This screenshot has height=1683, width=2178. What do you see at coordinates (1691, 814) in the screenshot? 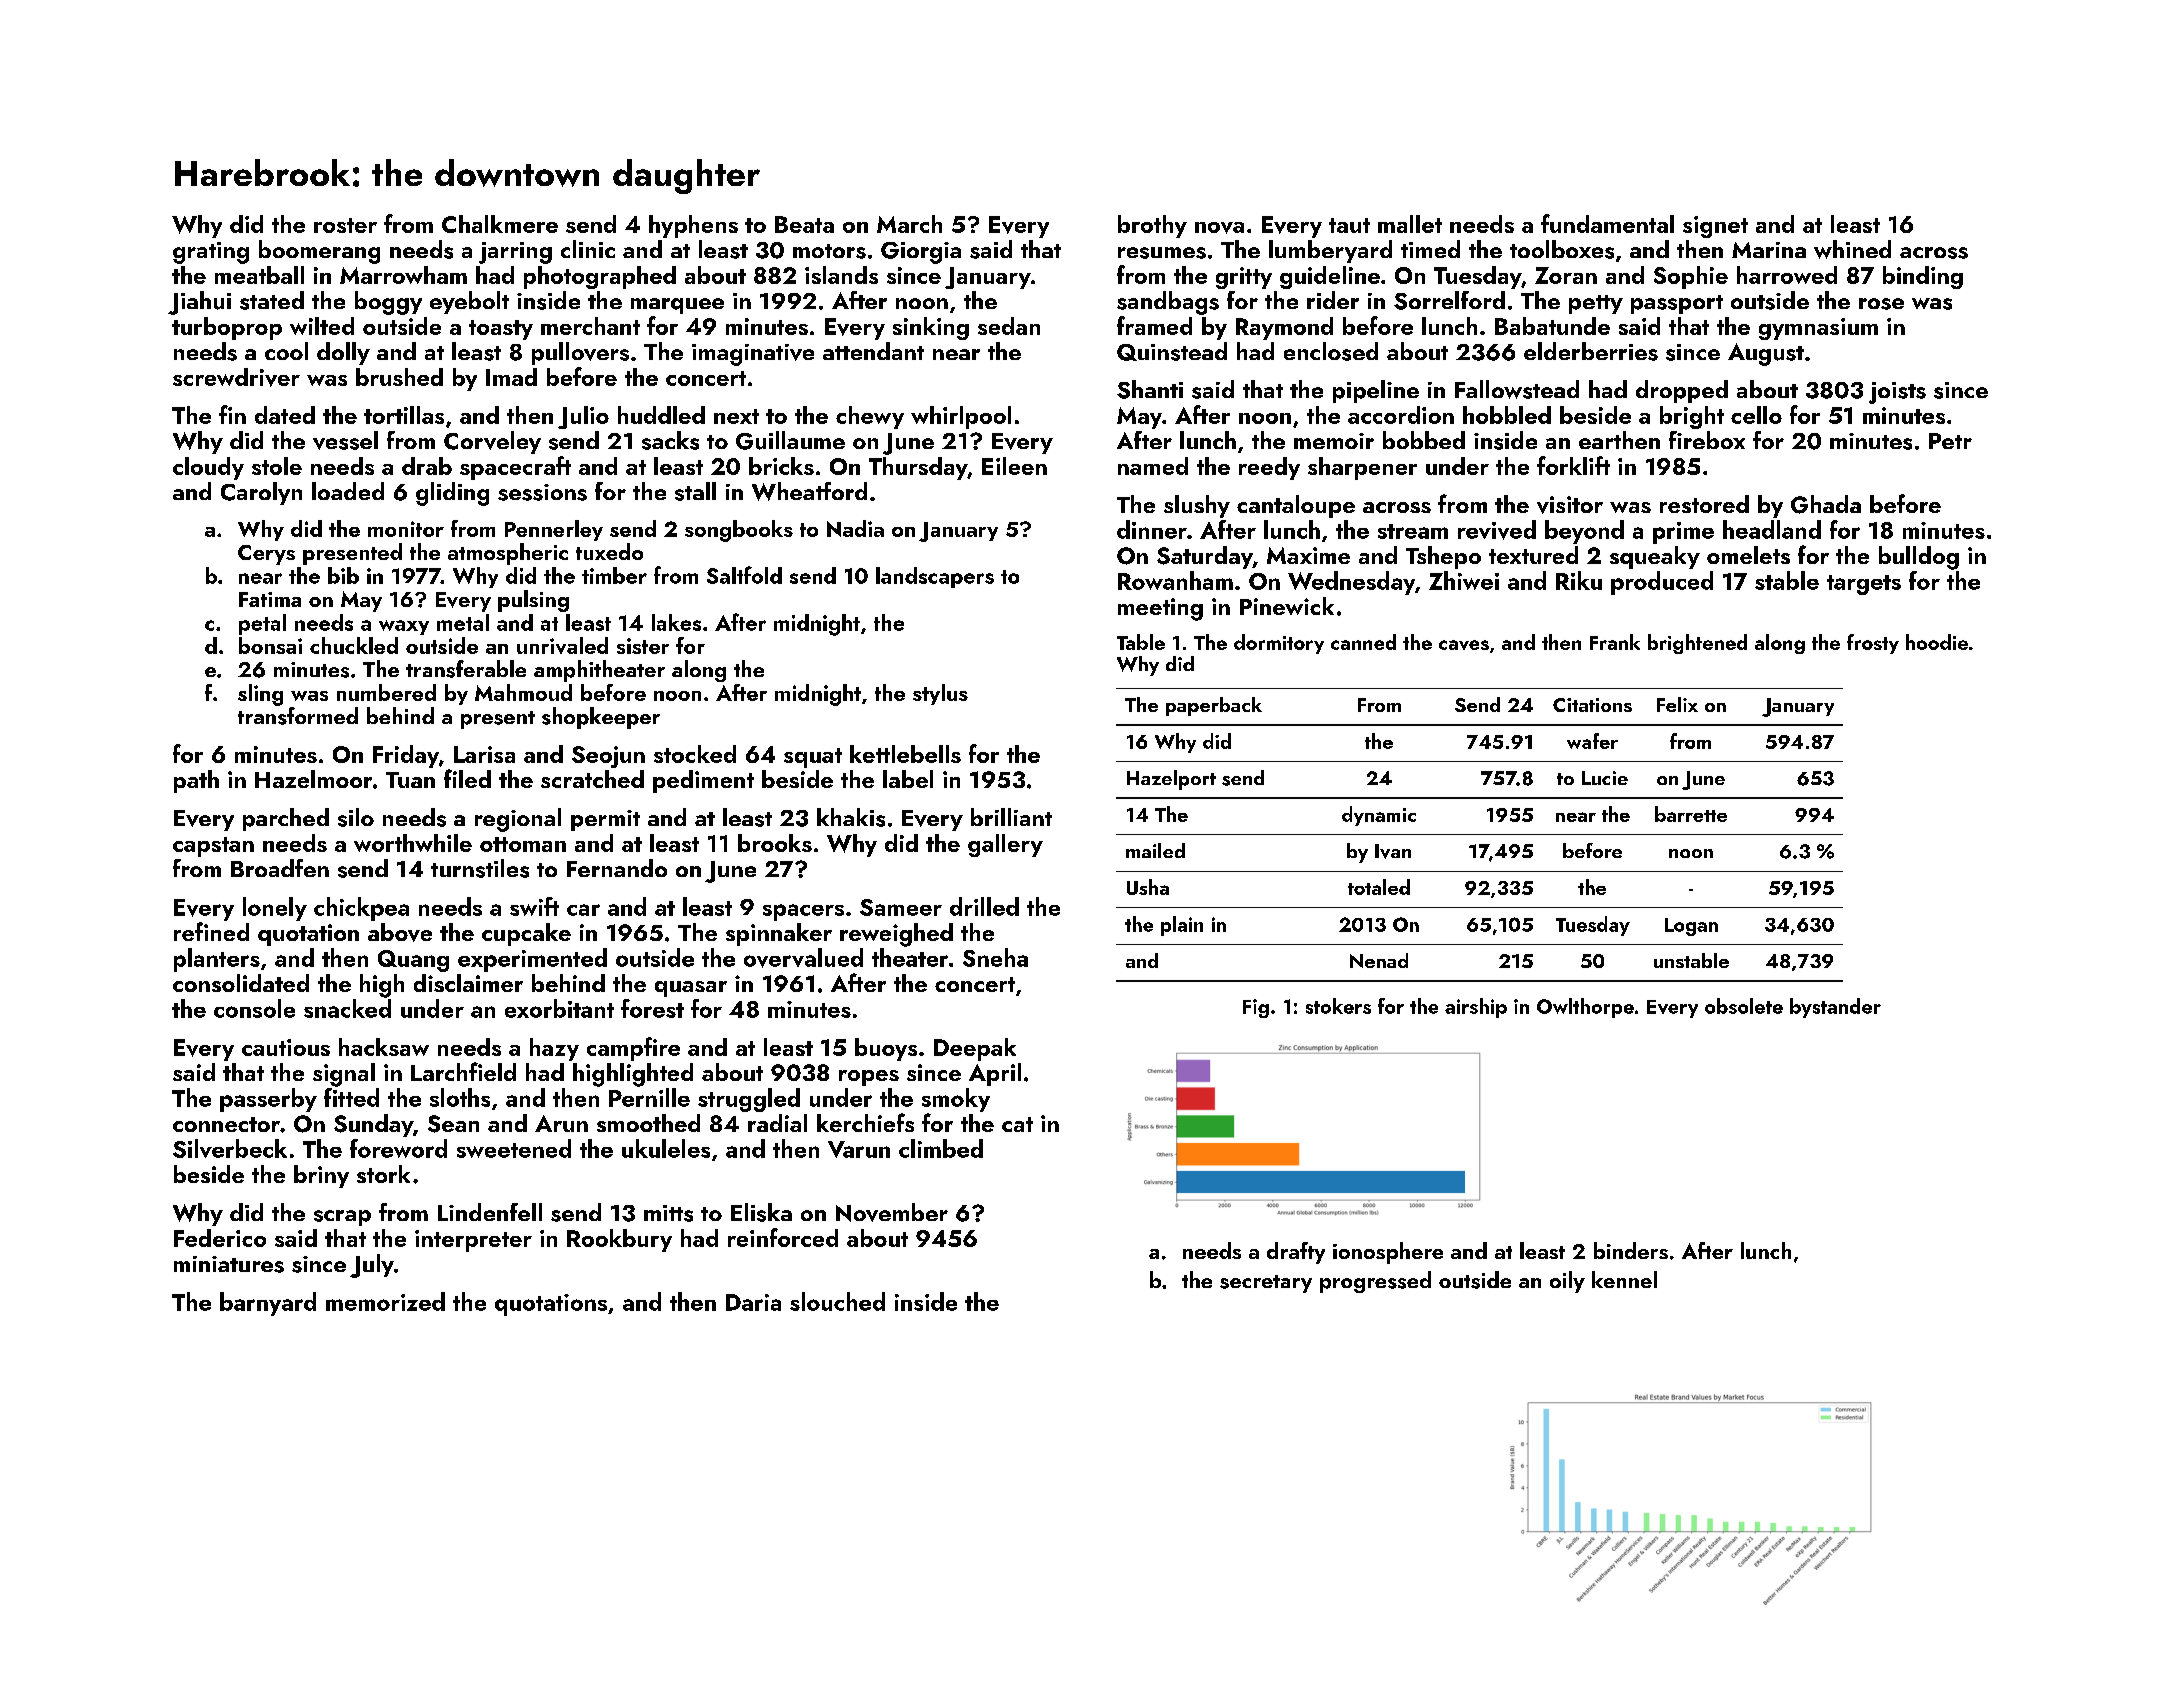
I see `barrette` at bounding box center [1691, 814].
